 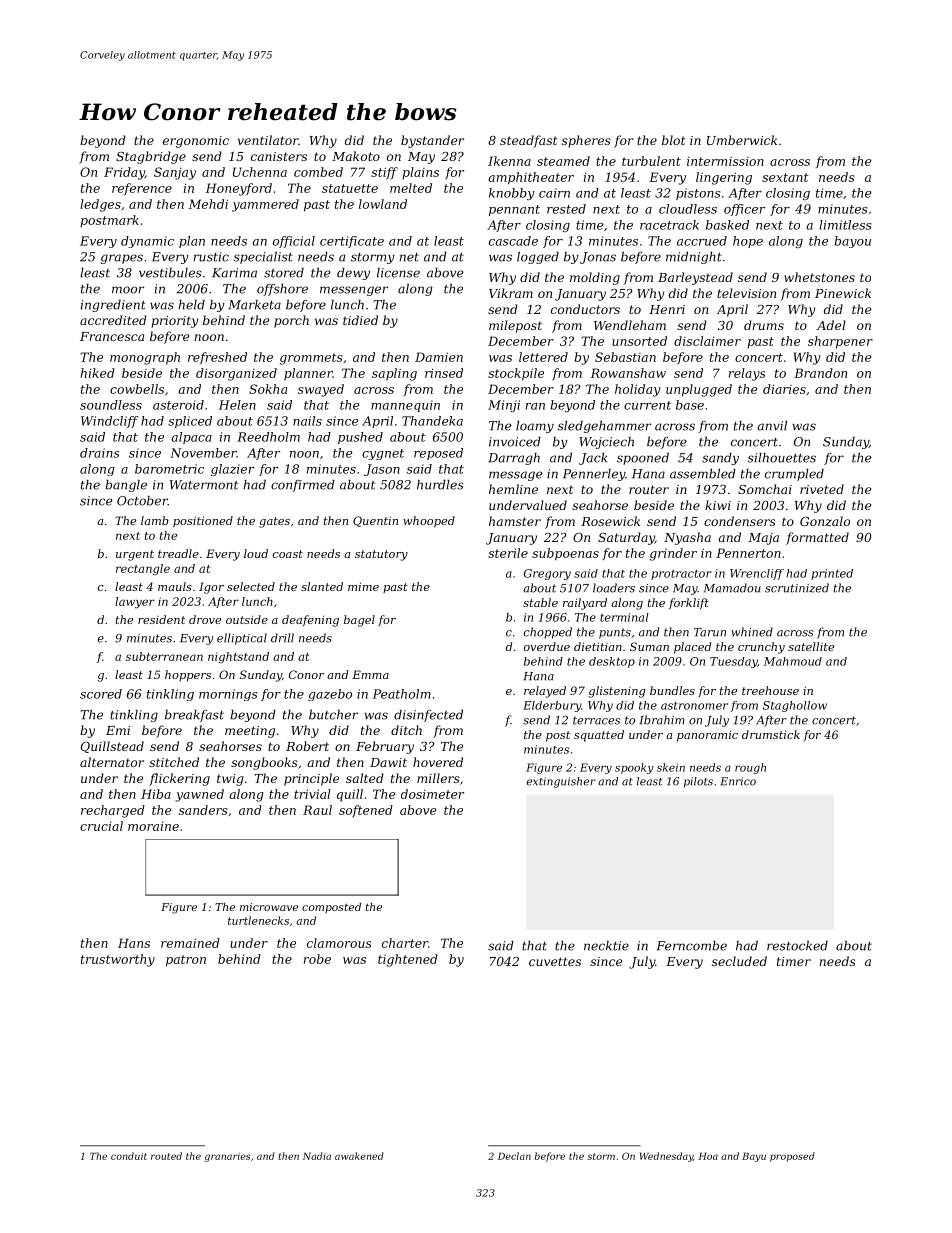 I want to click on granaries, so click(x=227, y=1157).
